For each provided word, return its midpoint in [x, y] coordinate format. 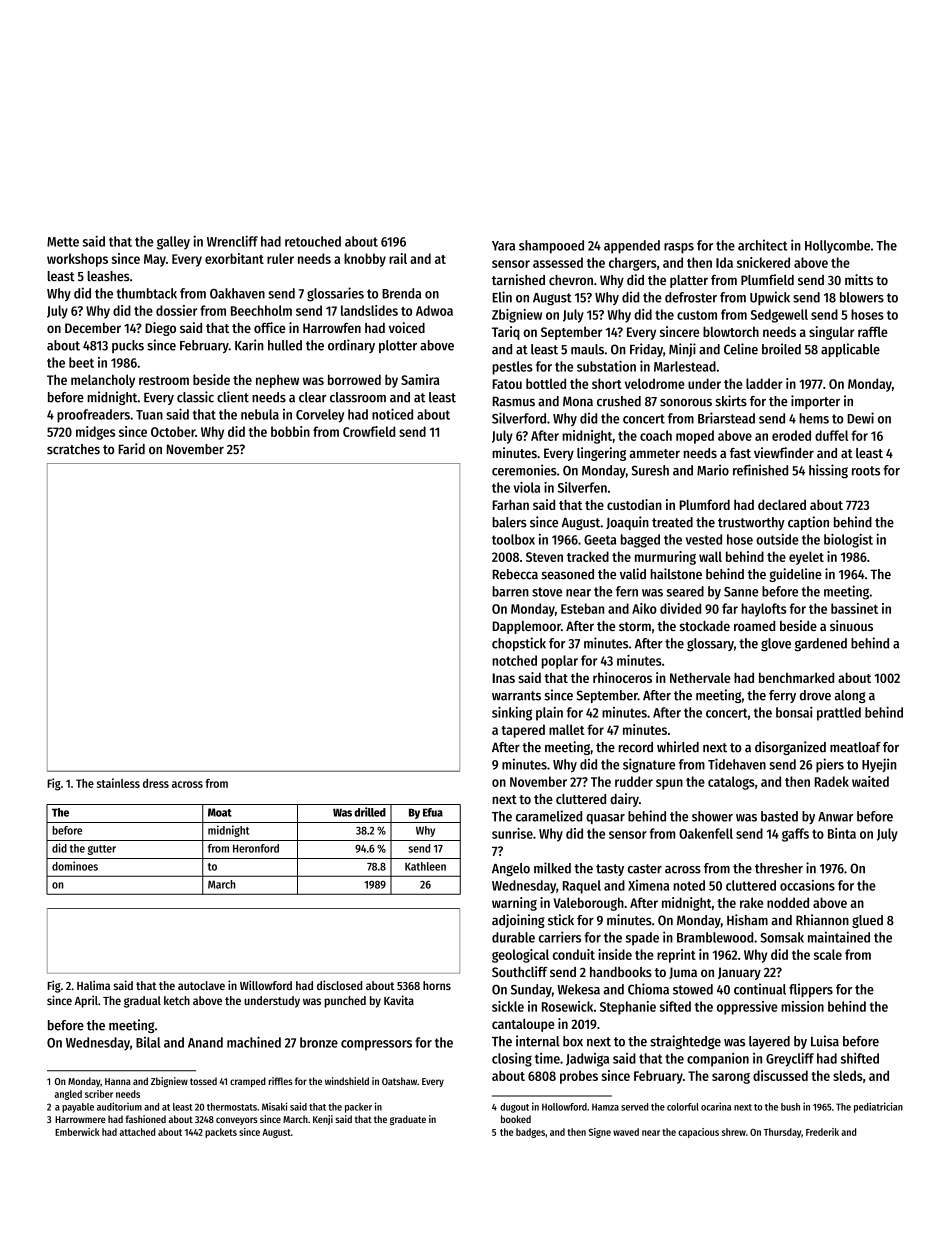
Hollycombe [837, 246]
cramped [248, 1082]
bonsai [794, 712]
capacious [698, 1133]
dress [156, 783]
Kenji [323, 1120]
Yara [503, 246]
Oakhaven [237, 293]
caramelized [549, 816]
